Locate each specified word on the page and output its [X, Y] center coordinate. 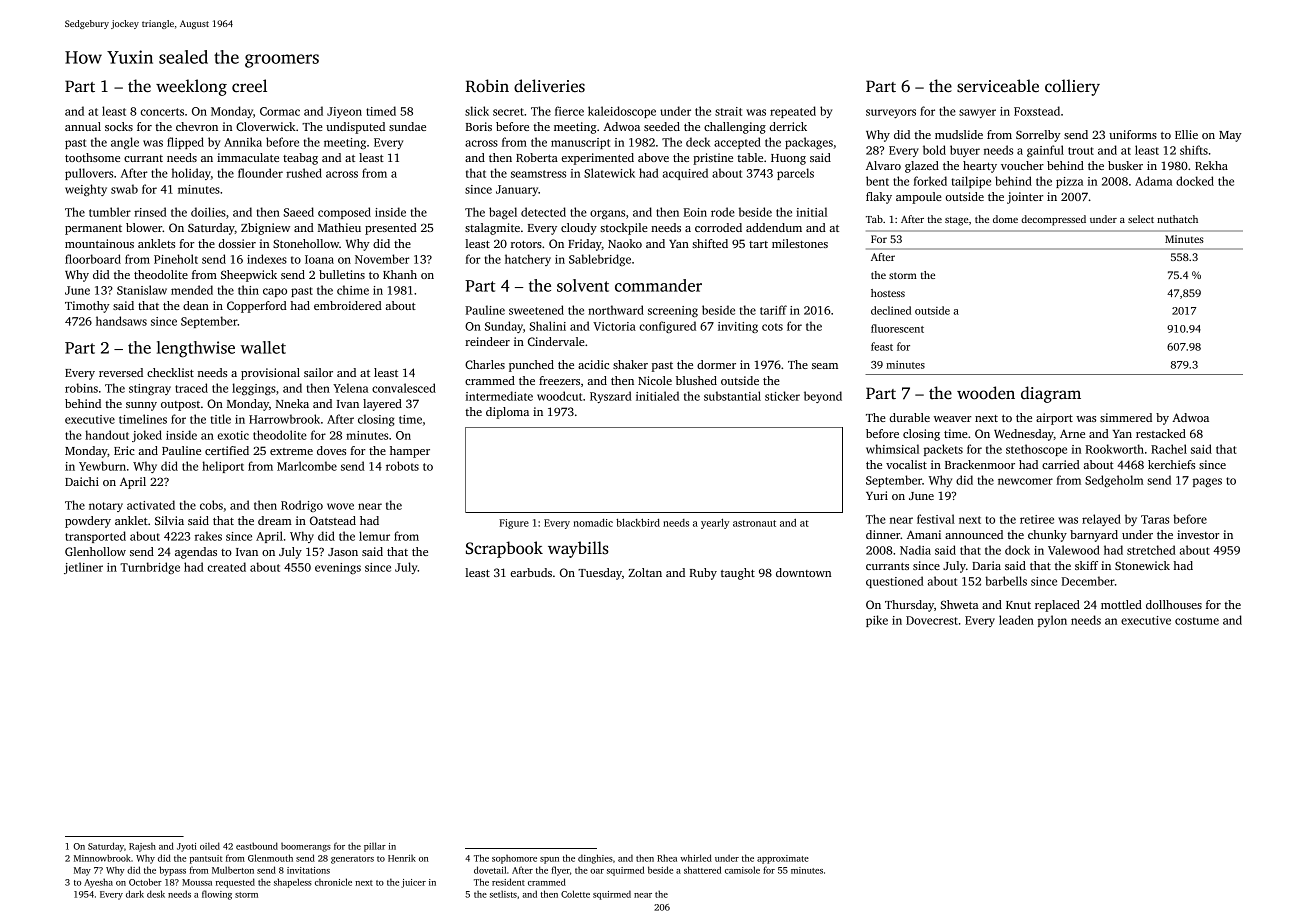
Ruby [703, 574]
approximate [783, 859]
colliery [1072, 87]
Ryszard [611, 397]
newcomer [1025, 481]
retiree [1037, 519]
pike [877, 621]
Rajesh [142, 847]
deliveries [549, 86]
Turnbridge [150, 568]
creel [249, 86]
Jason [343, 552]
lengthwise [196, 349]
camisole [742, 870]
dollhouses [1174, 604]
